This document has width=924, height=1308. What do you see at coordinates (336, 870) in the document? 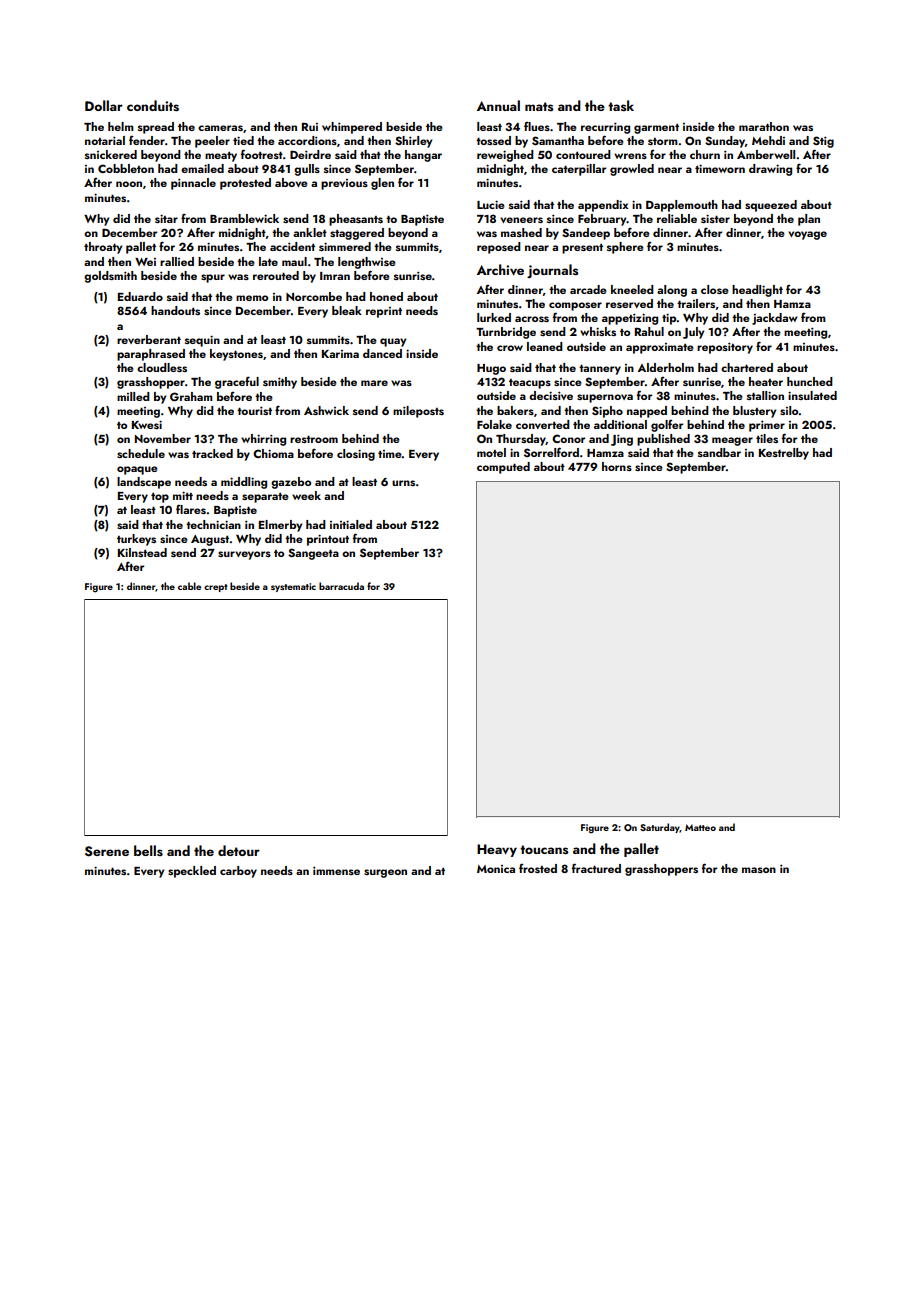
I see `immense` at bounding box center [336, 870].
